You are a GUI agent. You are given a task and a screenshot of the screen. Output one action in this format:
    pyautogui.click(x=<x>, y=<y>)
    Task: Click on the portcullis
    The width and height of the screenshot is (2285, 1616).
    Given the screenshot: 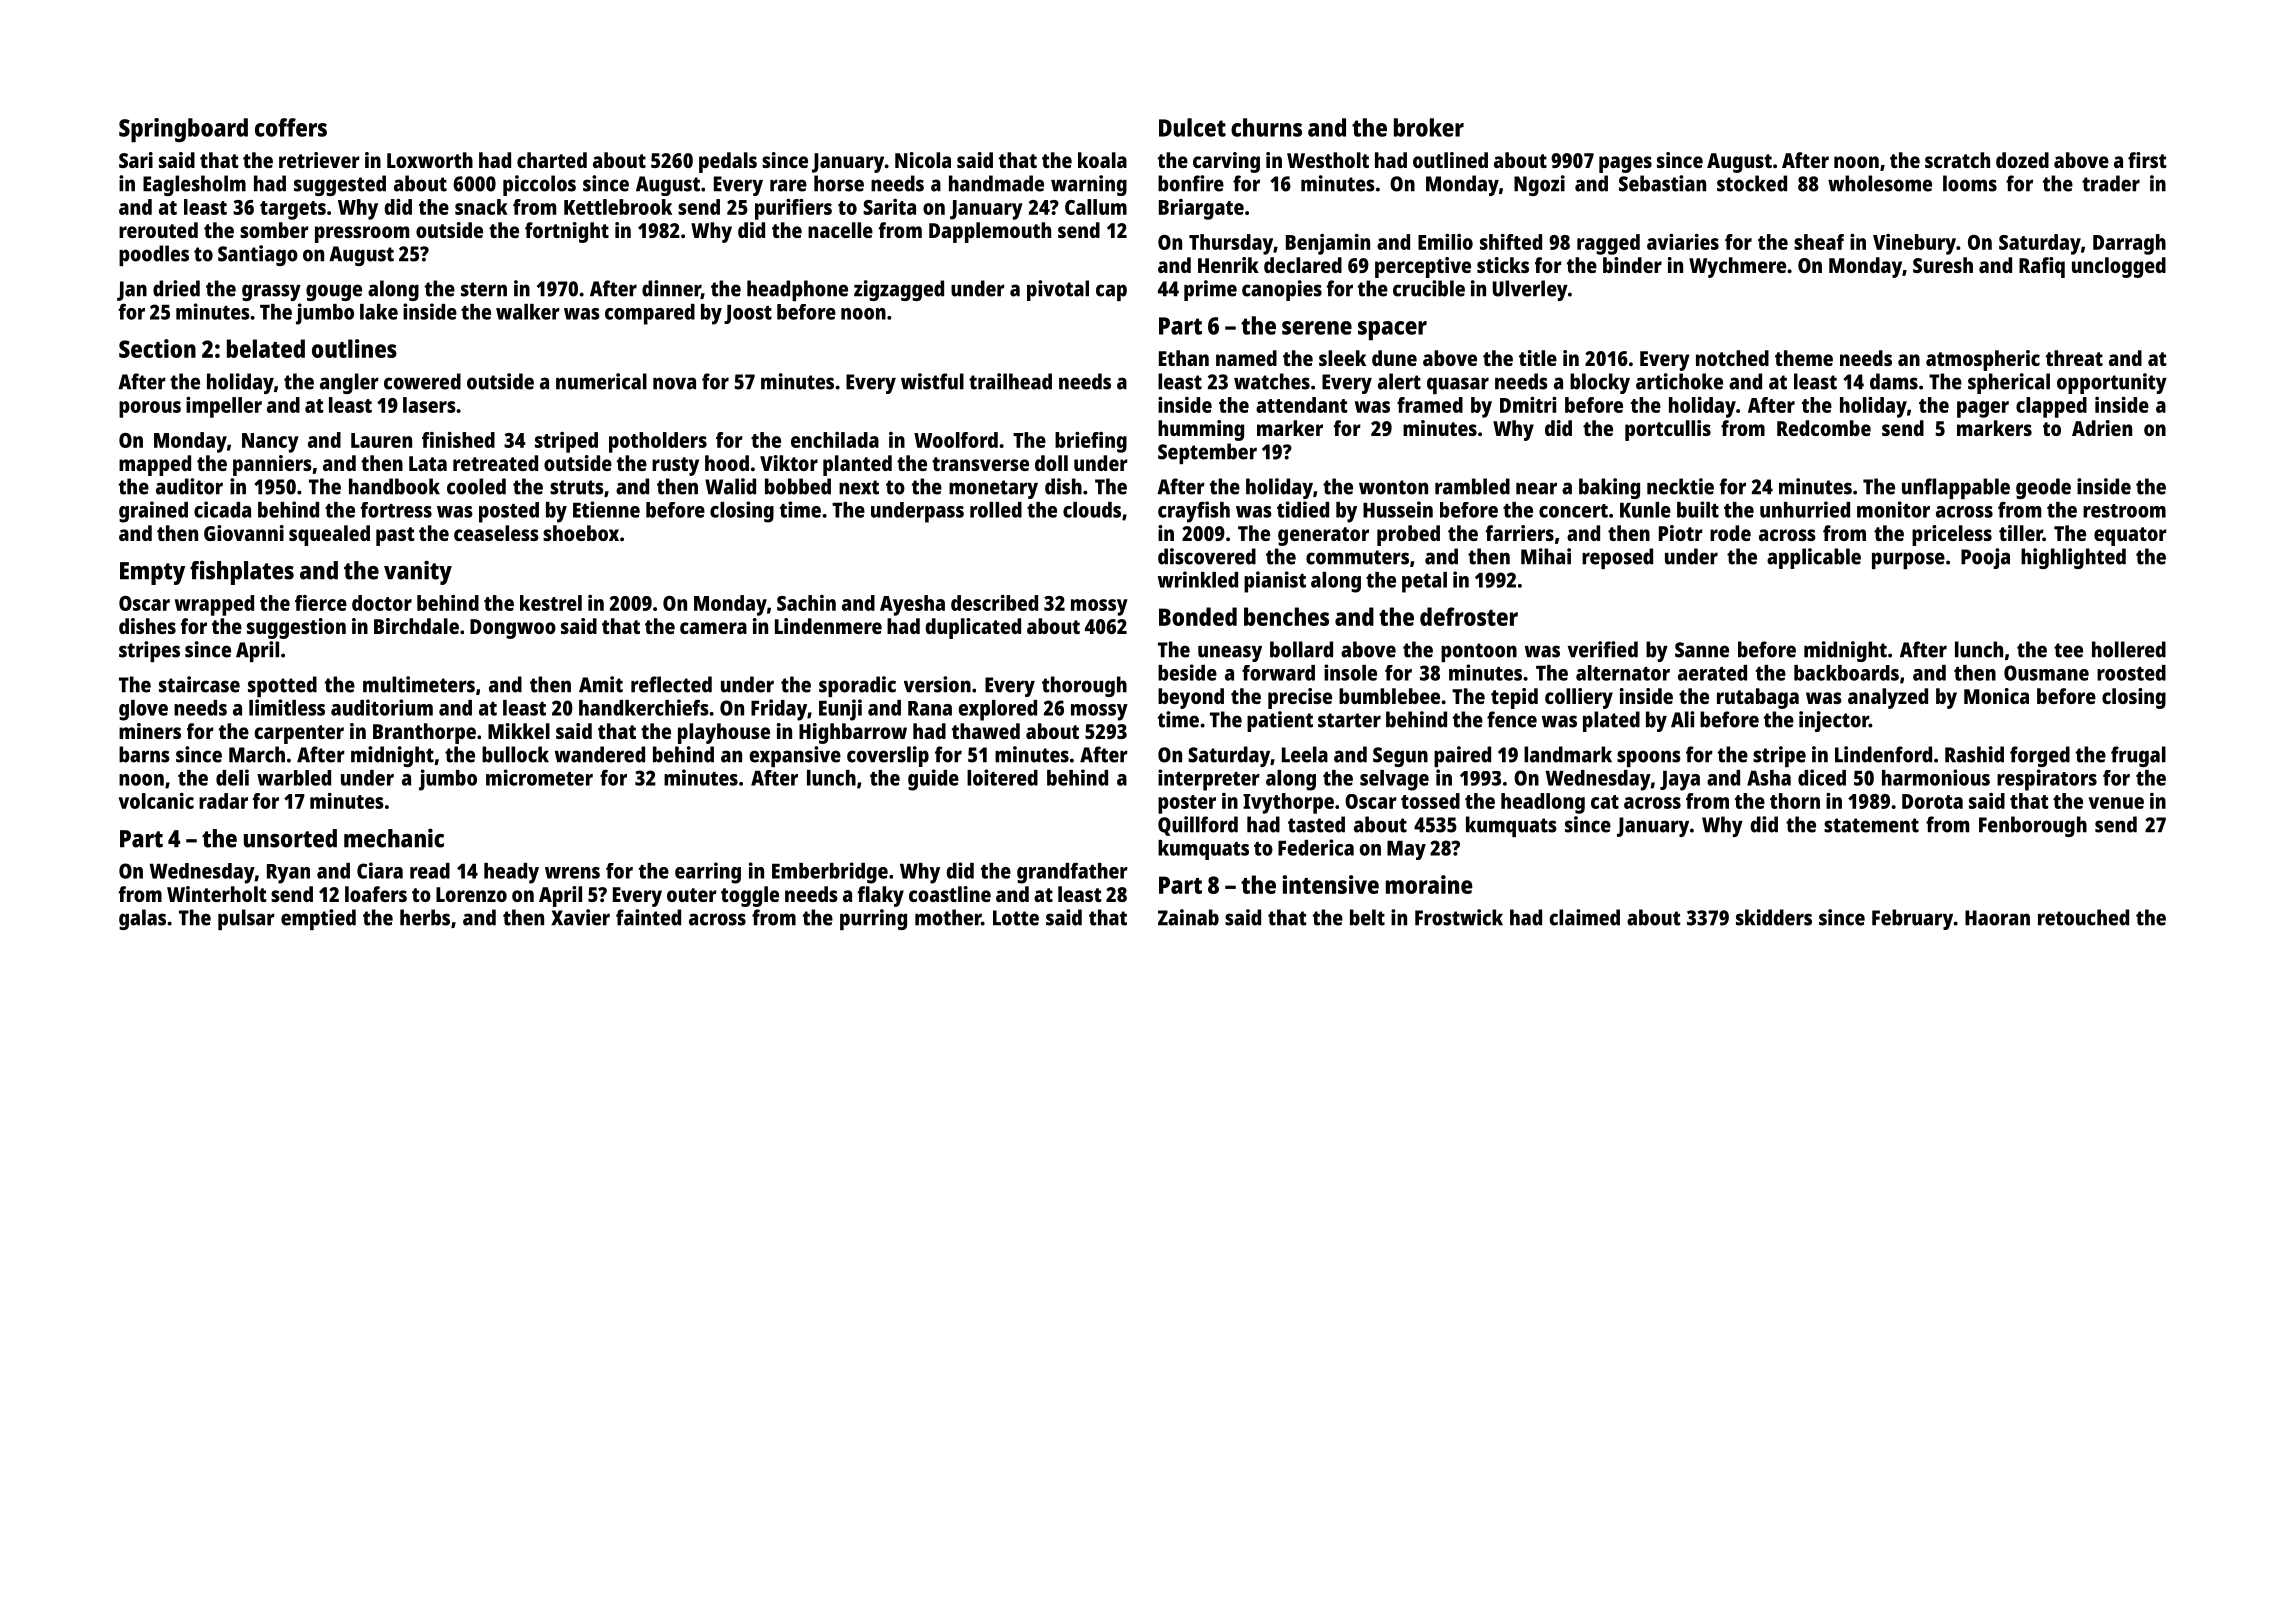 What is the action you would take?
    pyautogui.click(x=1668, y=430)
